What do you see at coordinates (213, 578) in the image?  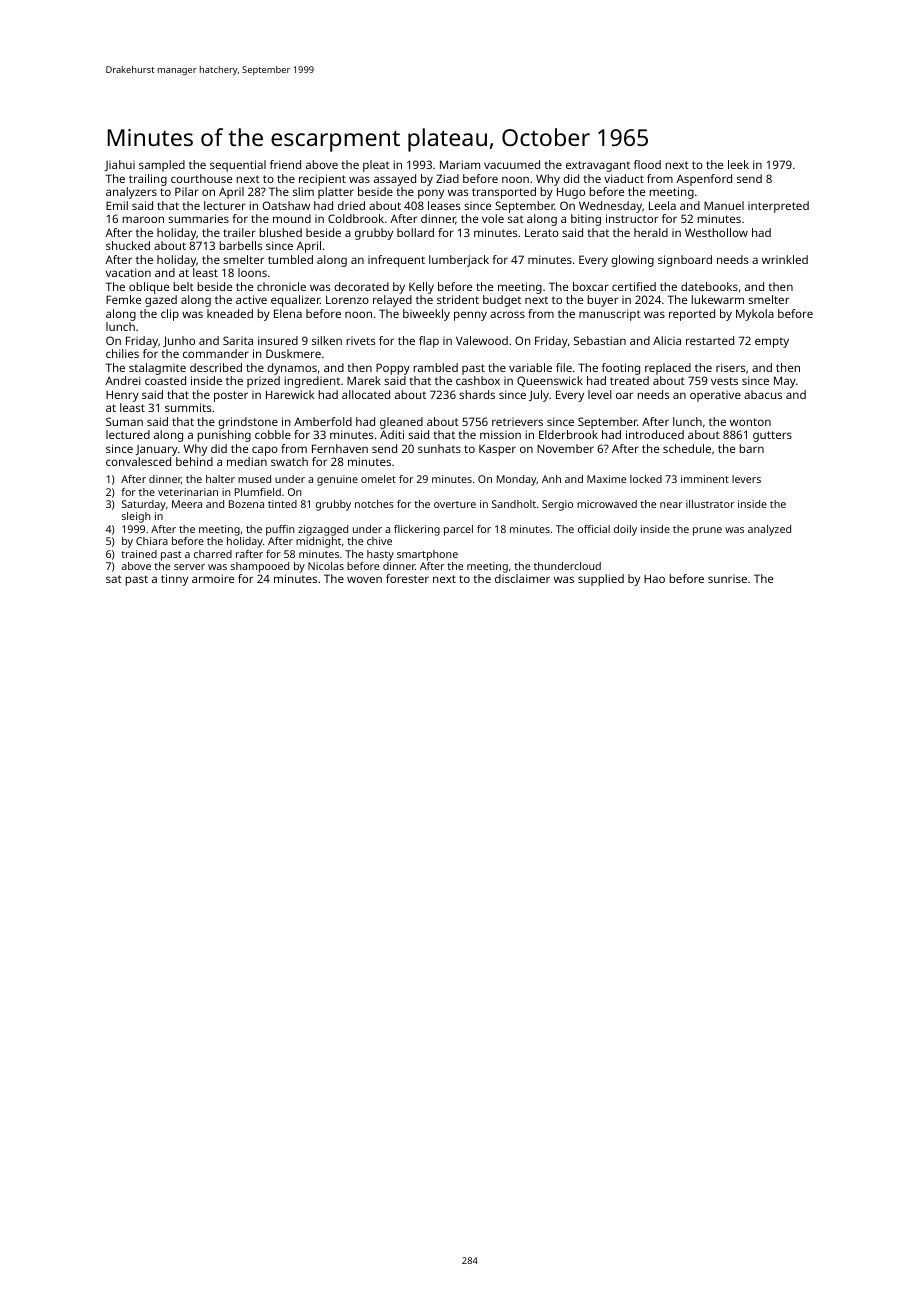 I see `armoire` at bounding box center [213, 578].
